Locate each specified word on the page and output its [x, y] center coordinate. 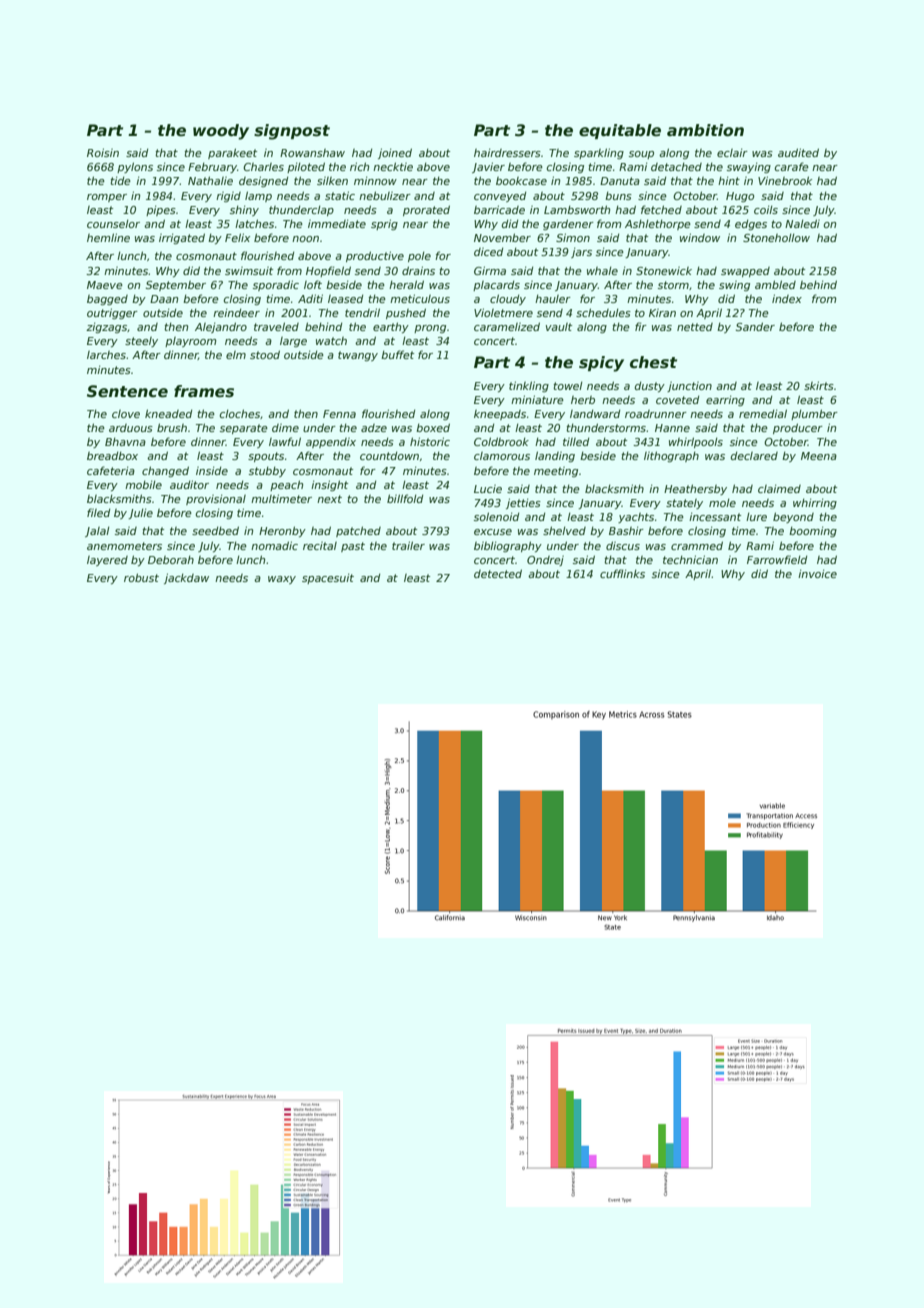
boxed [433, 427]
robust [141, 577]
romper [107, 198]
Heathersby [695, 489]
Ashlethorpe [658, 225]
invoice [817, 574]
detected [498, 573]
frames [204, 391]
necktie [393, 166]
